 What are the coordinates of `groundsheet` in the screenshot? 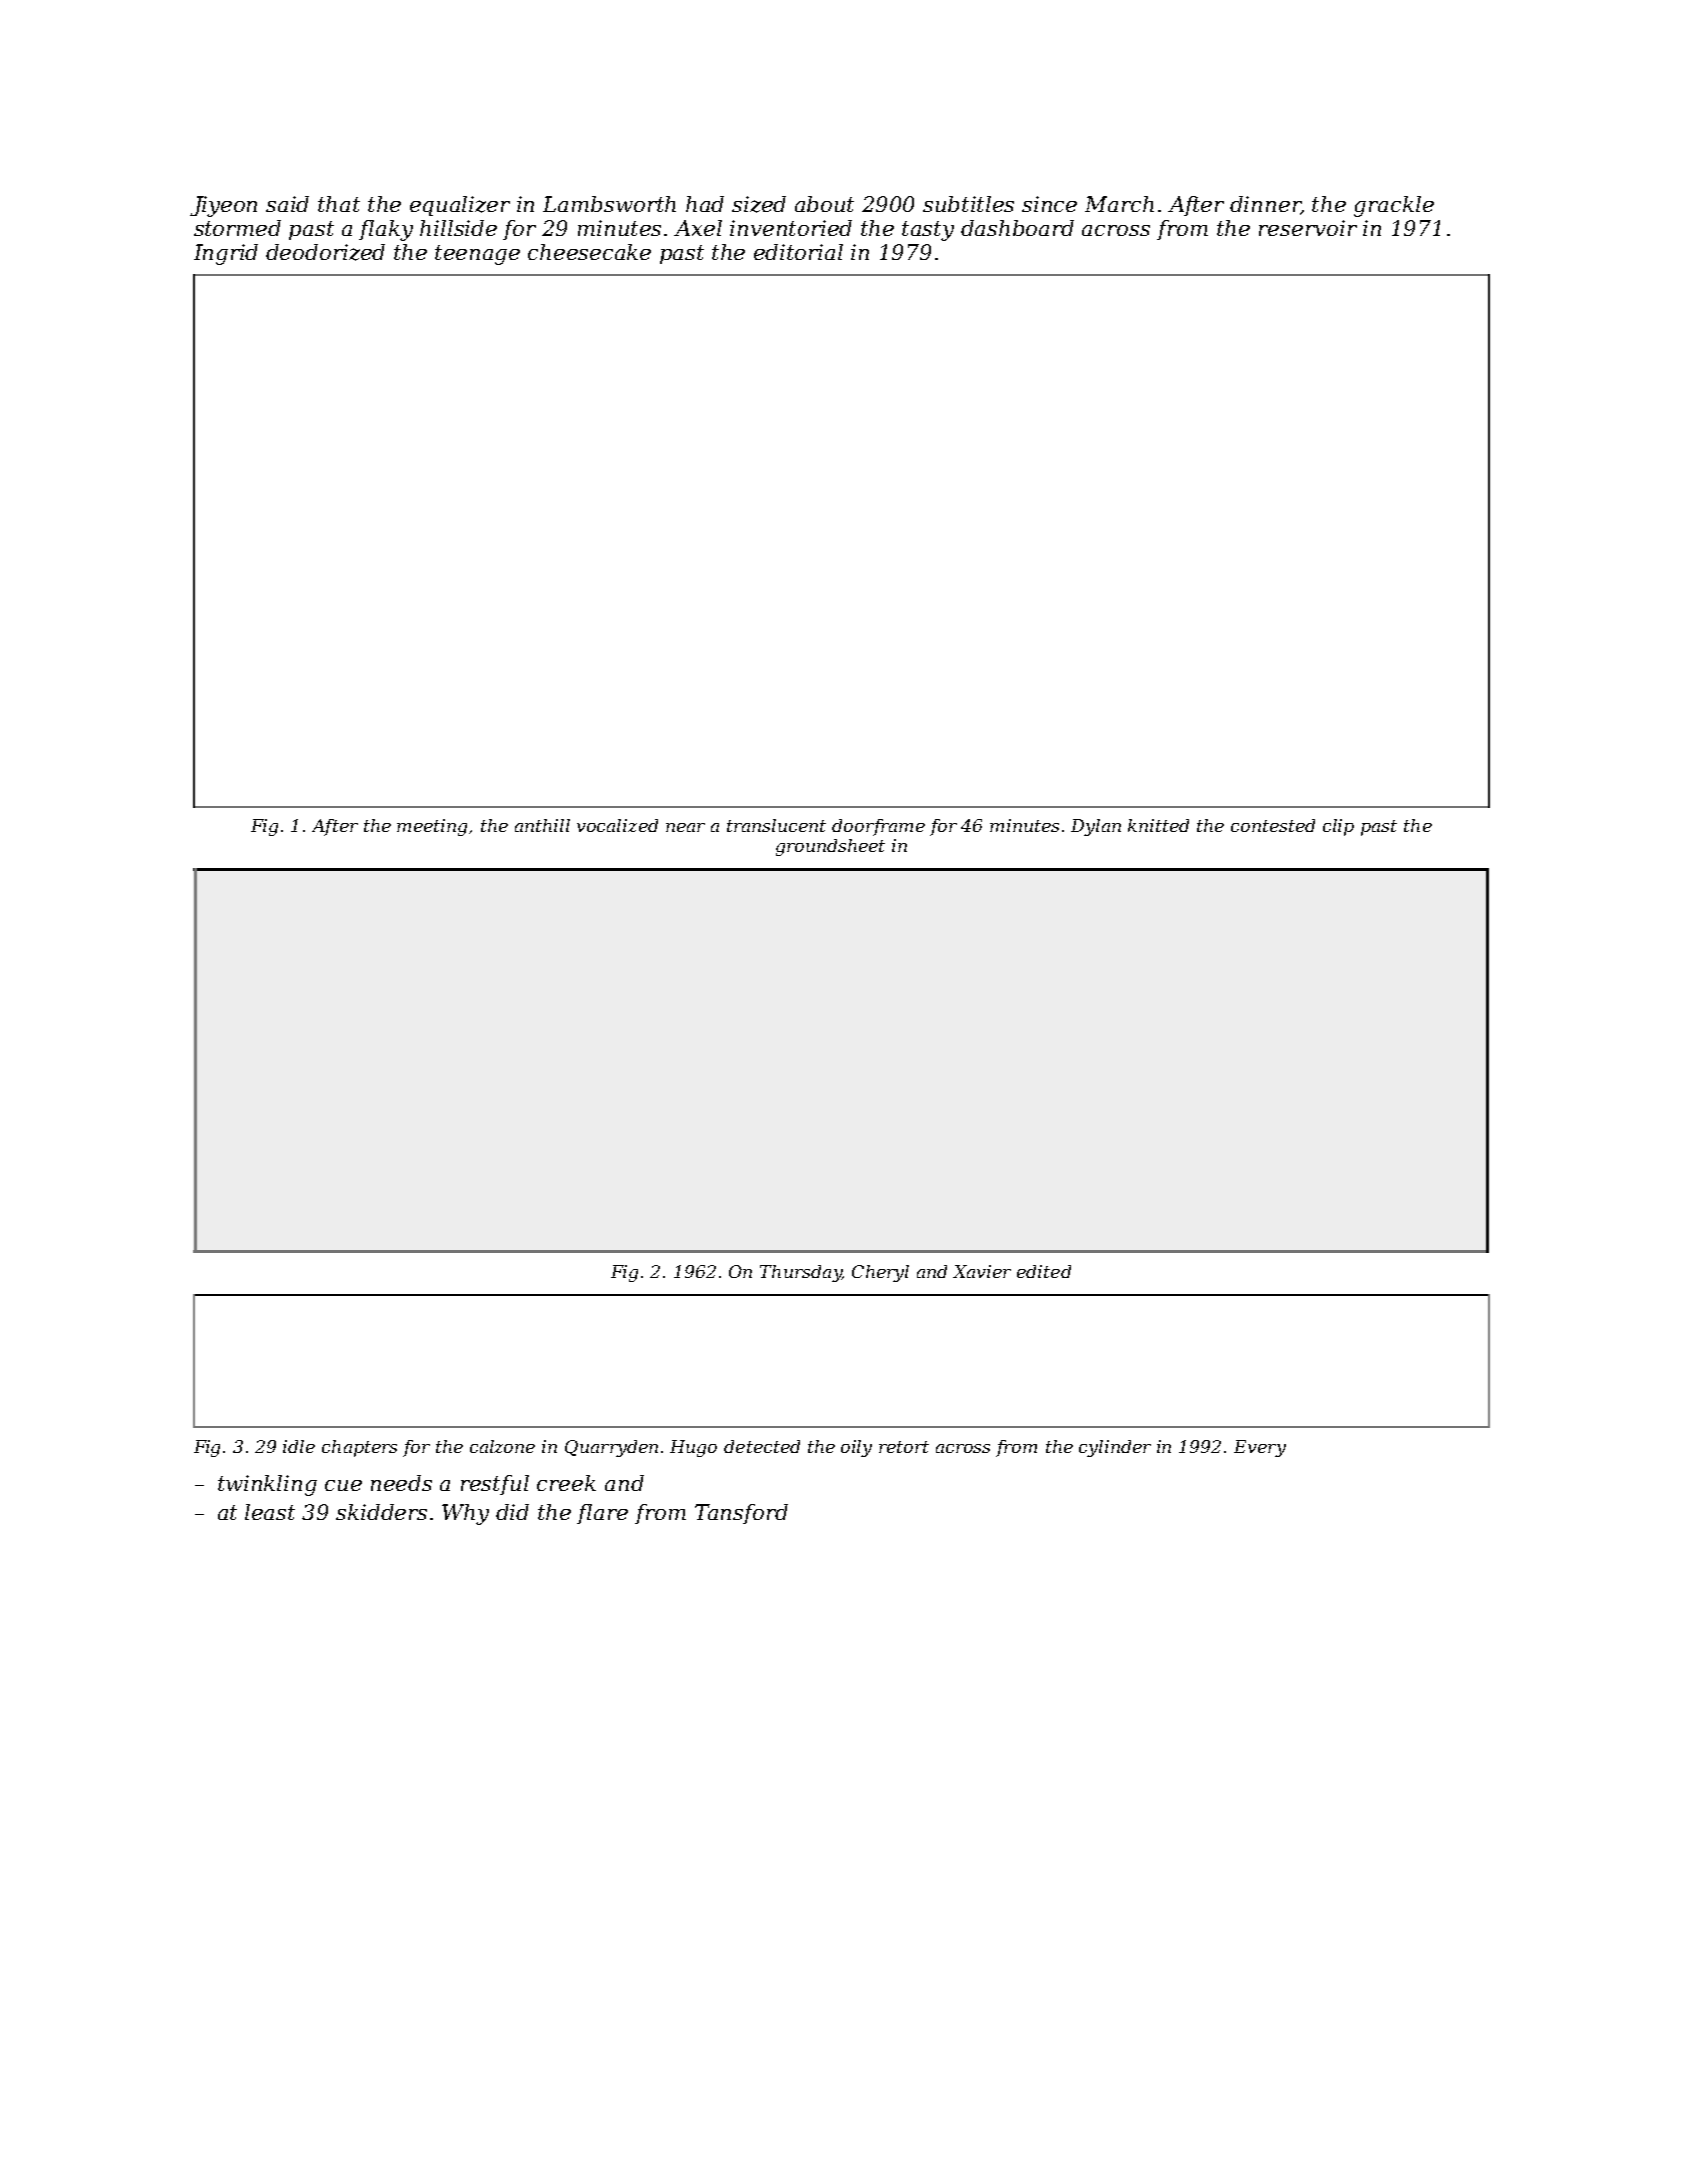 It's located at (830, 847).
